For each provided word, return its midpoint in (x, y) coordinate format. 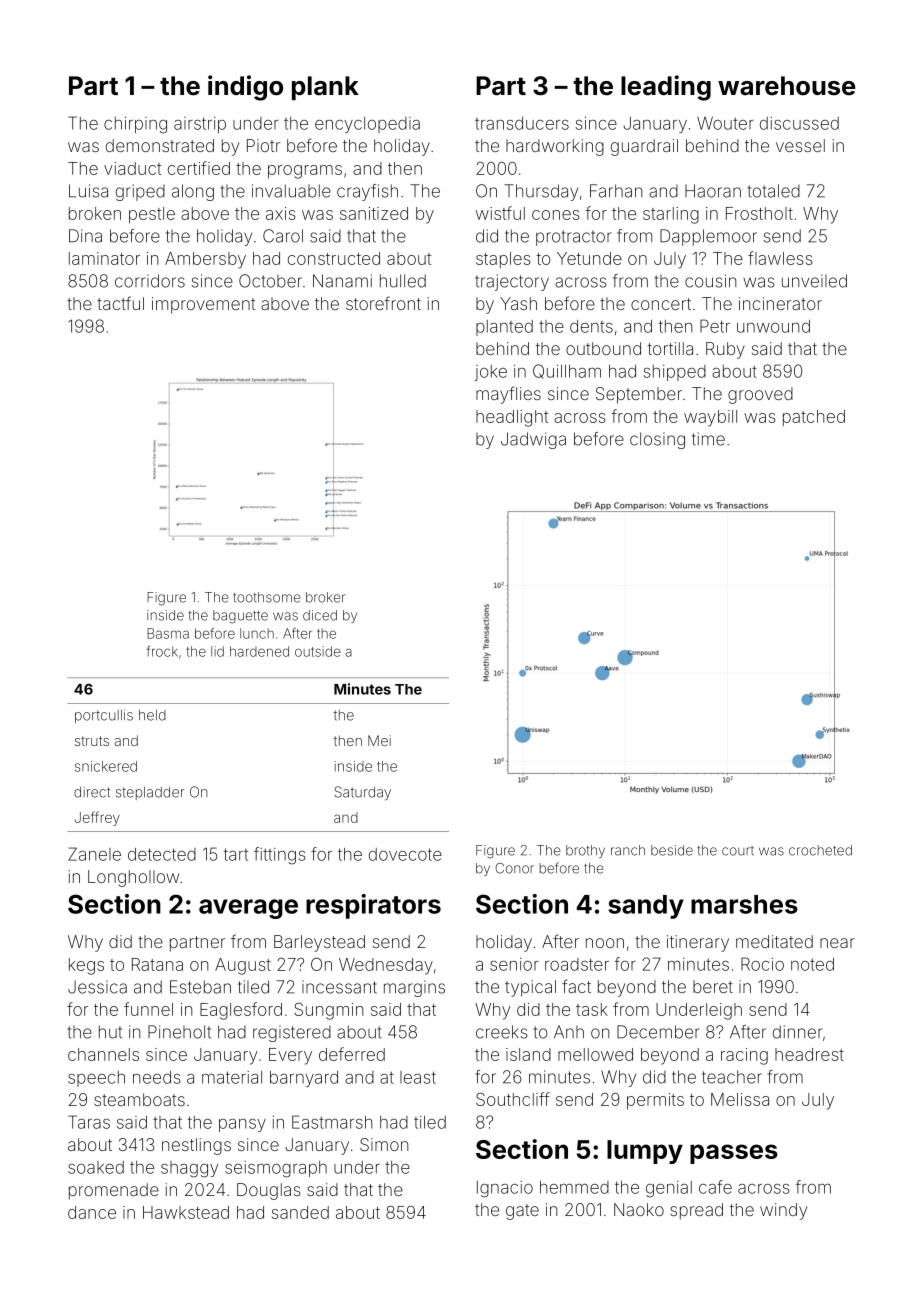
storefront (383, 303)
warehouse (786, 86)
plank (325, 88)
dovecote (405, 854)
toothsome (267, 597)
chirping (135, 125)
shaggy (189, 1169)
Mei (379, 740)
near (837, 943)
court (738, 851)
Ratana (157, 964)
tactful (120, 303)
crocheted (820, 850)
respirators (373, 906)
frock (162, 651)
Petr (715, 326)
